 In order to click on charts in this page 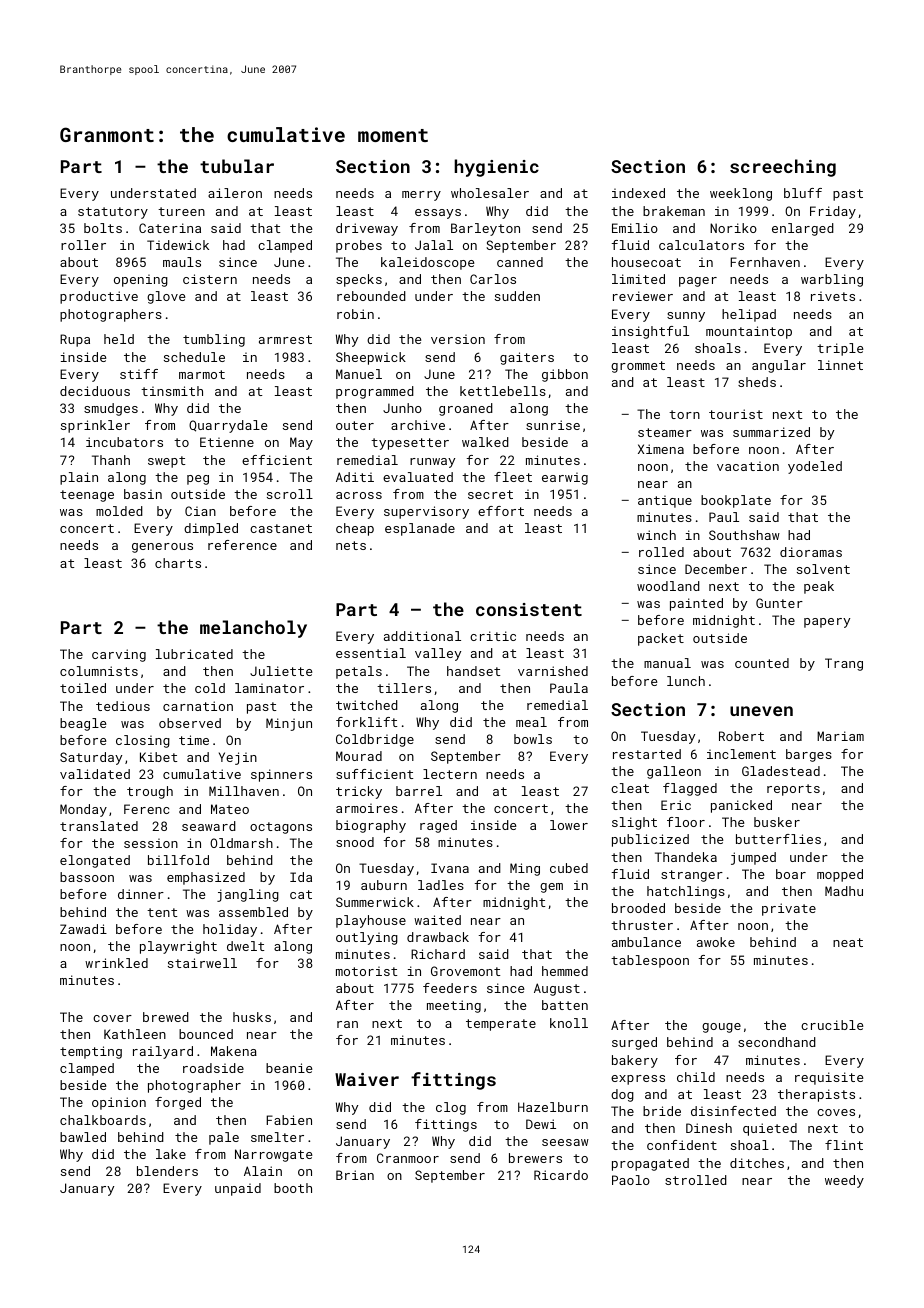, I will do `click(178, 563)`.
